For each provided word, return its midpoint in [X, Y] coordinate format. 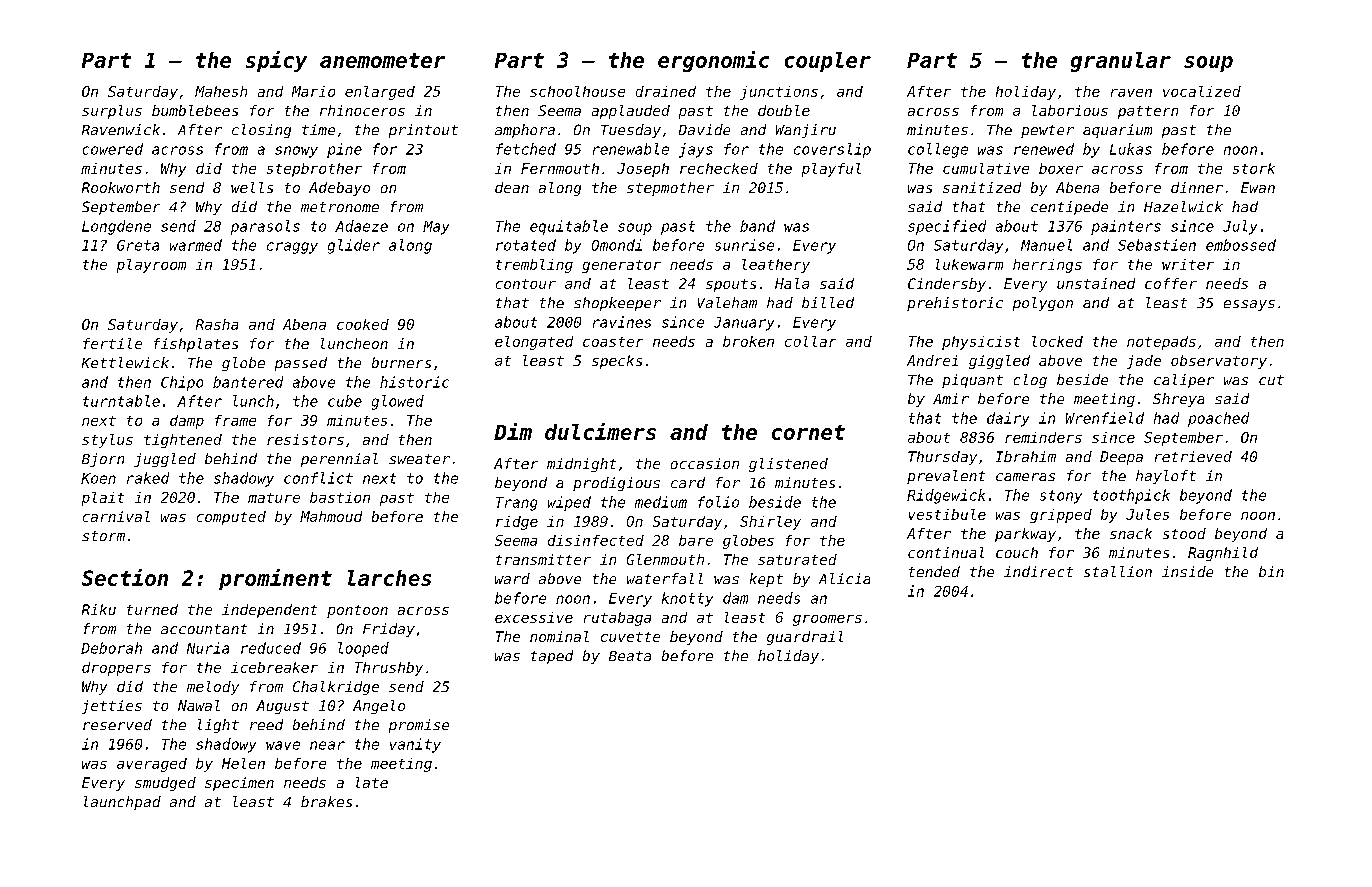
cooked [363, 324]
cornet [808, 432]
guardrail [805, 638]
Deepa [1121, 458]
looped [363, 649]
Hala [792, 283]
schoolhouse [577, 91]
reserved [117, 724]
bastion [340, 497]
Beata [630, 656]
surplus [112, 112]
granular [1121, 62]
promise [419, 726]
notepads [1161, 343]
